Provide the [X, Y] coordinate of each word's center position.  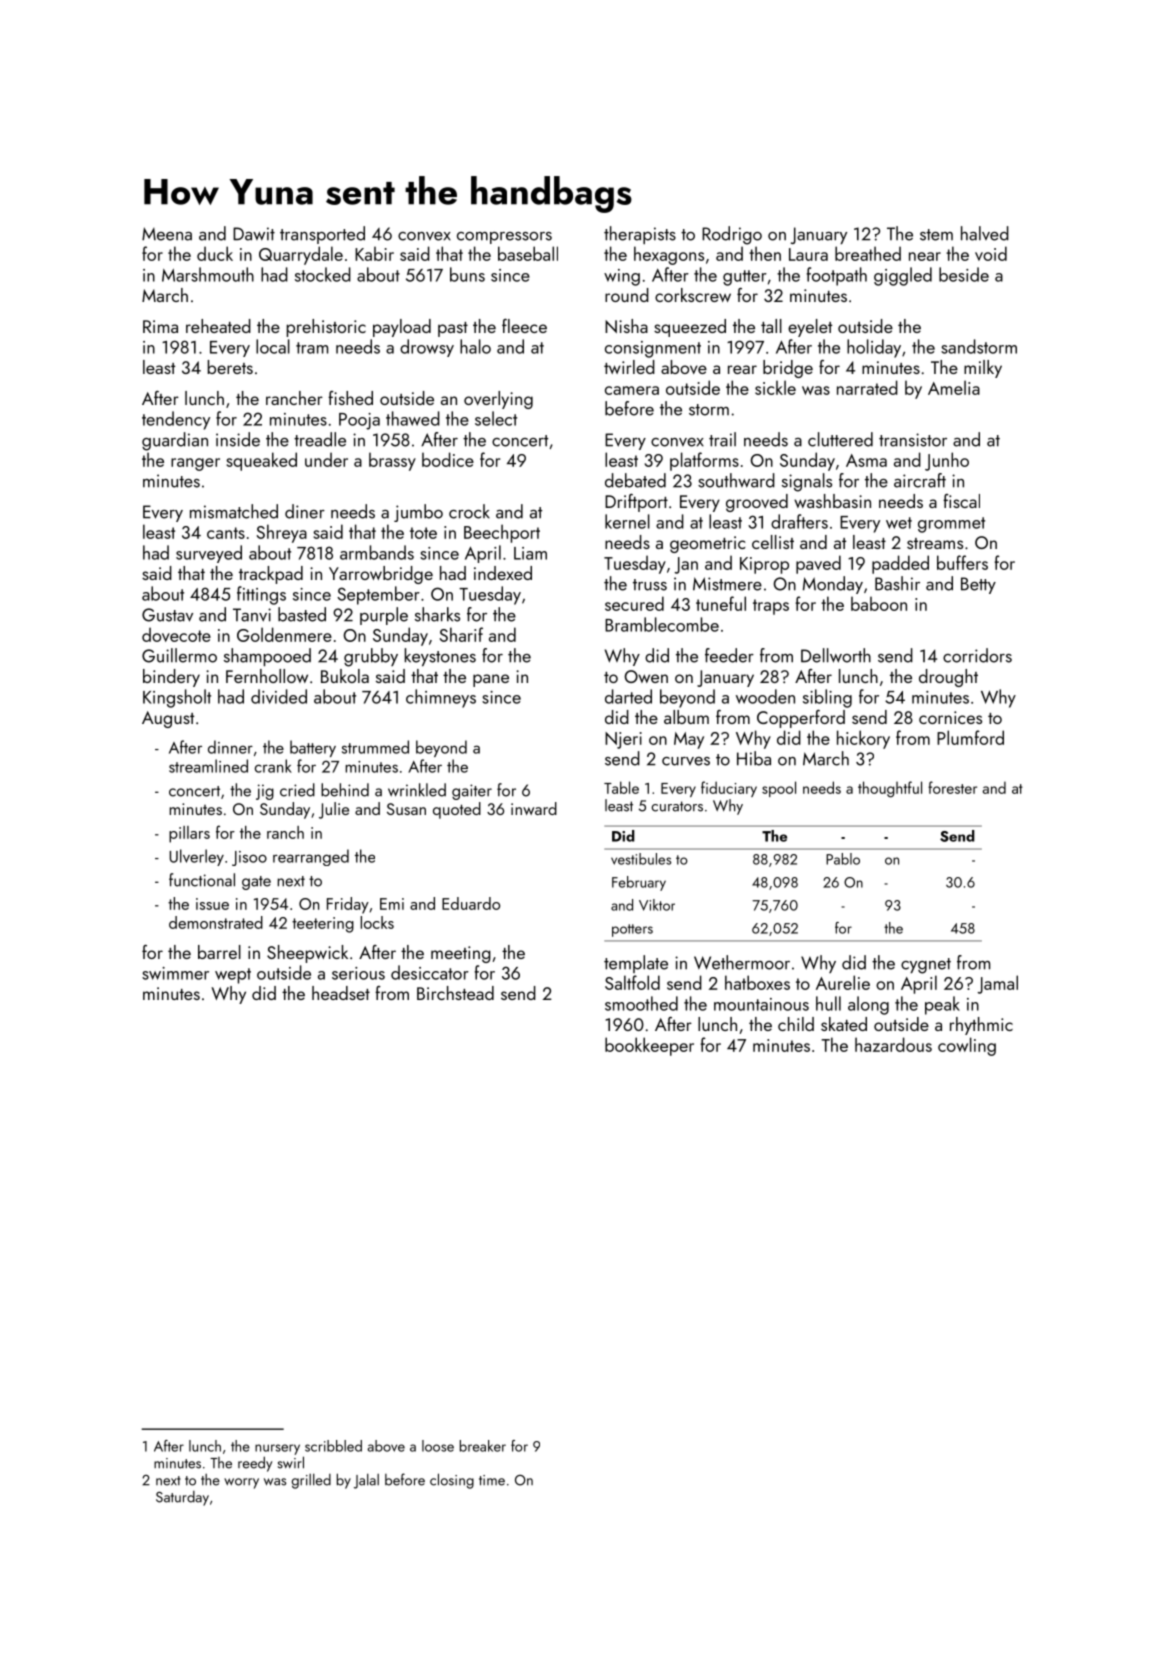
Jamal [997, 984]
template [636, 964]
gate [256, 883]
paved [818, 564]
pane [491, 680]
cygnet [926, 966]
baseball [528, 253]
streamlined [208, 766]
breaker [483, 1446]
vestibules [641, 859]
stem [936, 235]
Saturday [182, 1498]
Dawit [254, 234]
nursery [277, 1449]
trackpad [271, 575]
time [492, 1480]
